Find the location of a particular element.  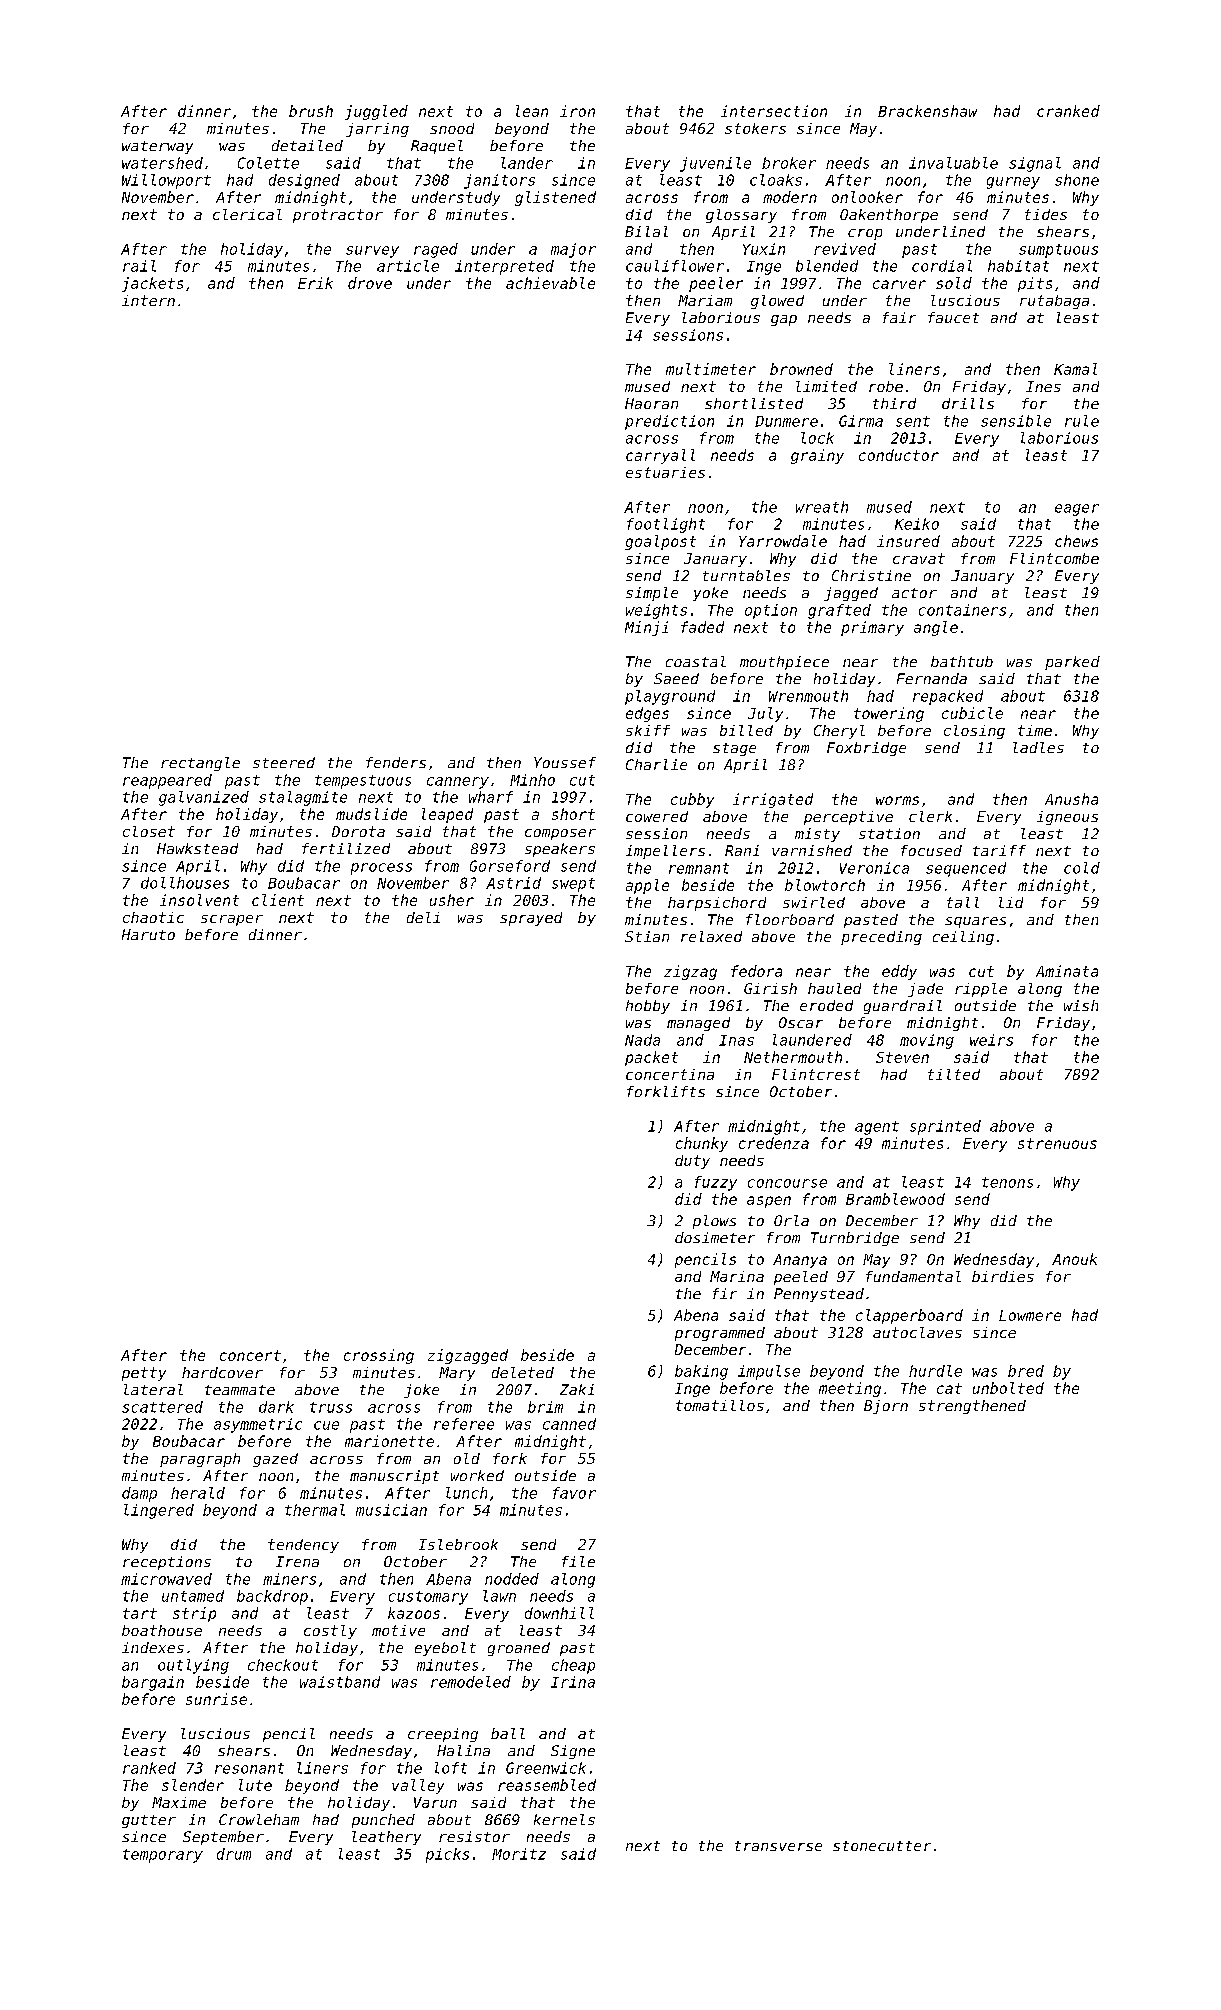

goalpost is located at coordinates (660, 542).
